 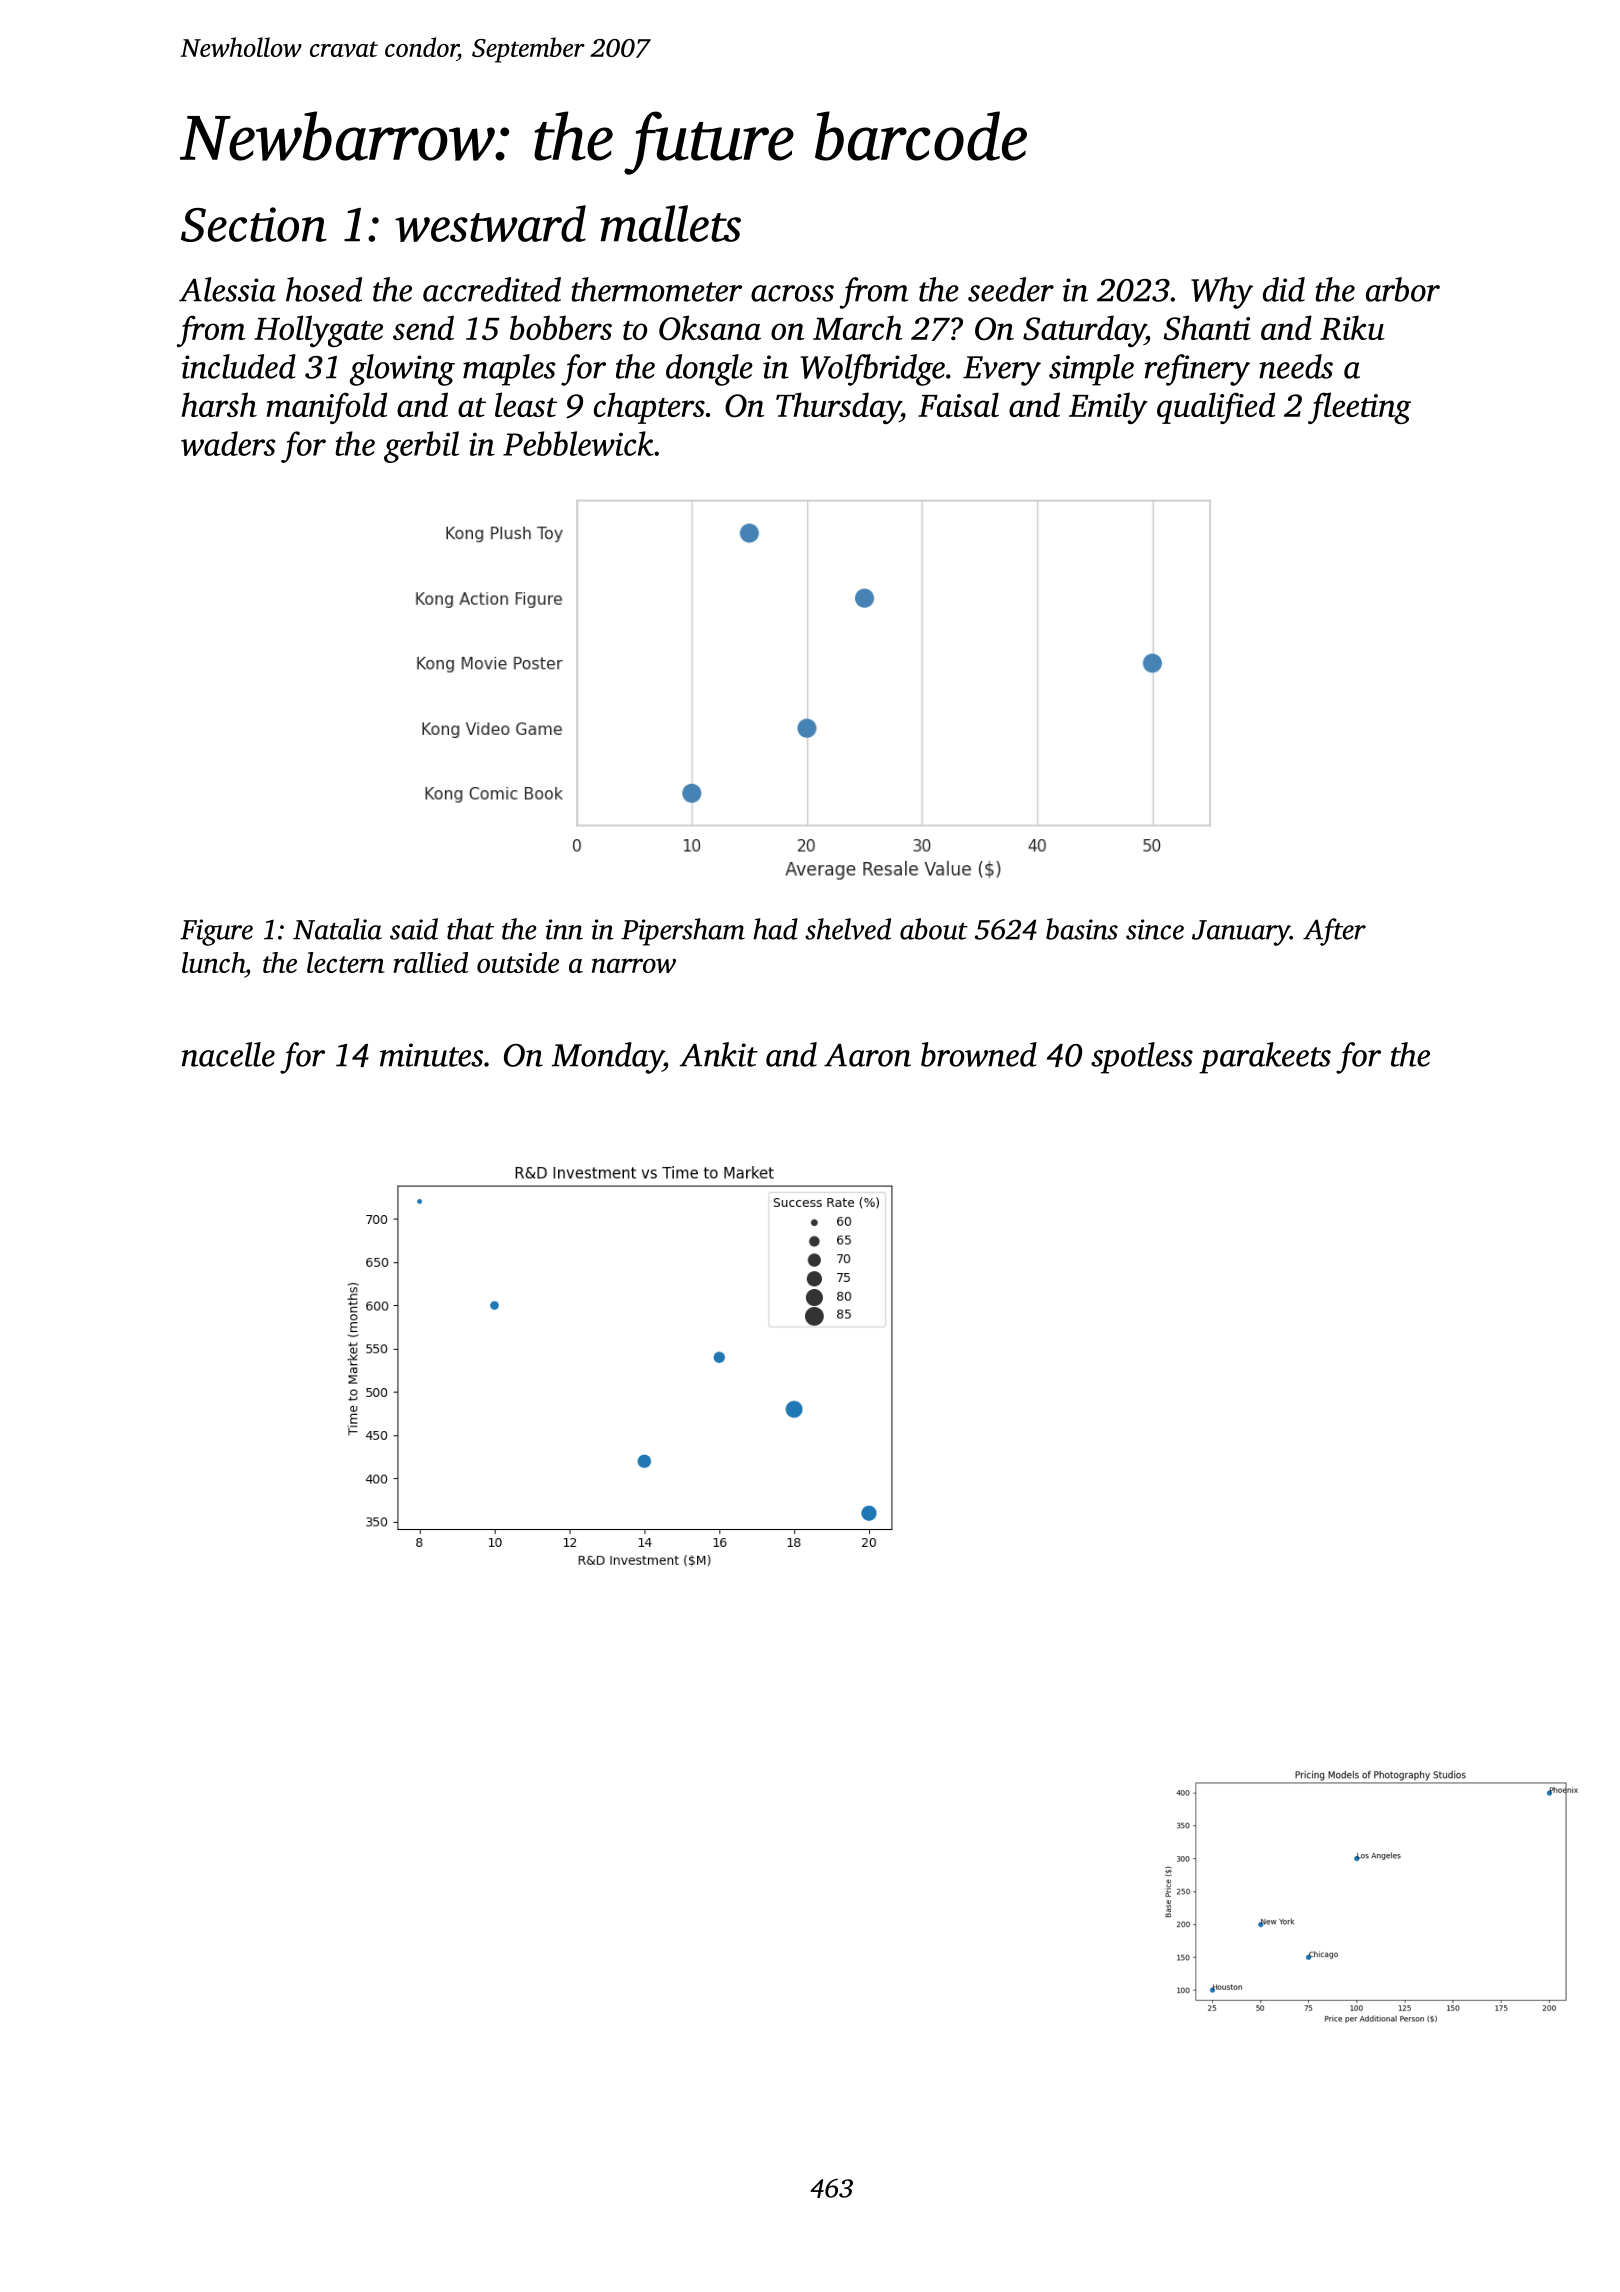 I want to click on Pipersham, so click(x=683, y=932).
